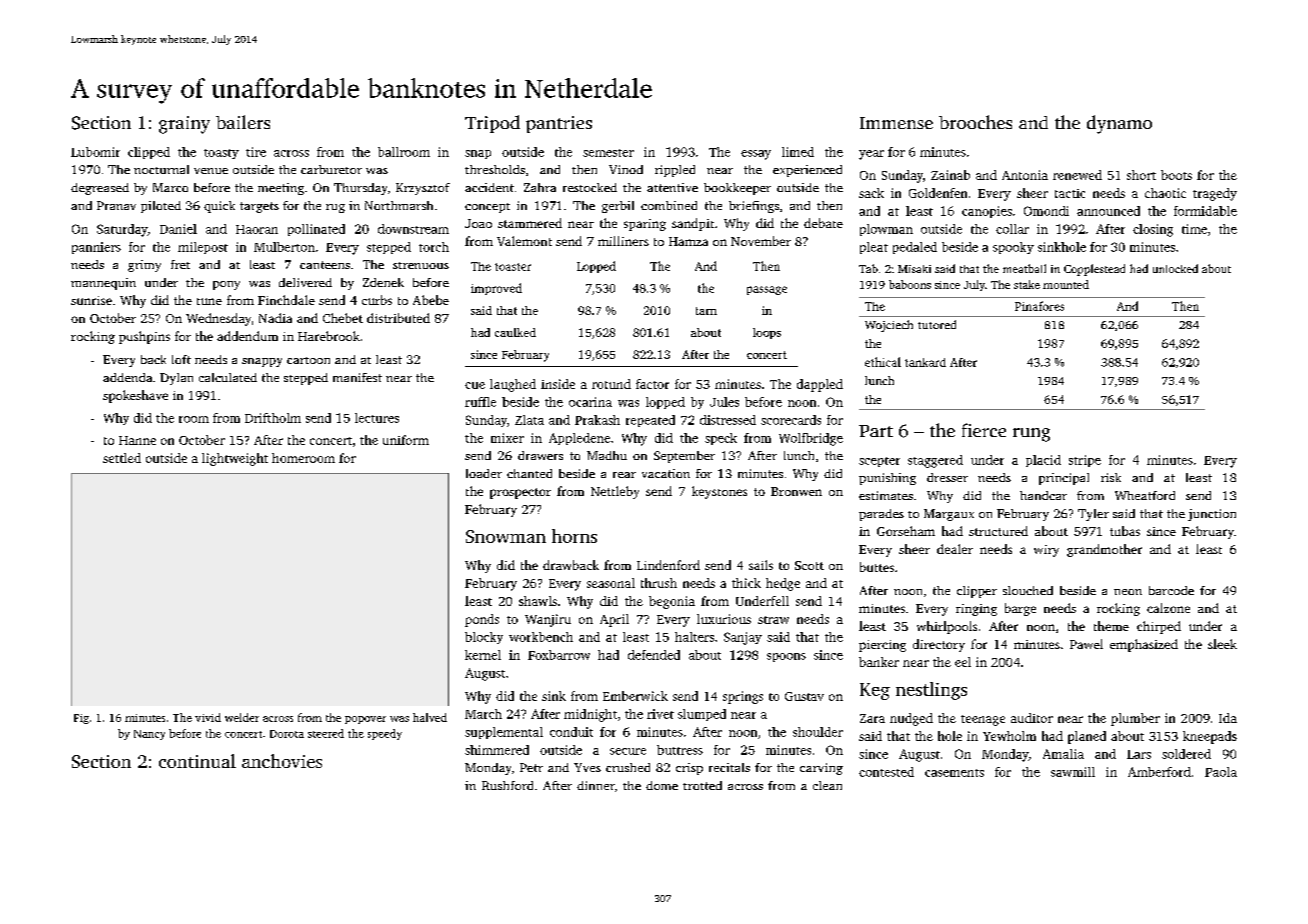  I want to click on loader, so click(484, 473).
